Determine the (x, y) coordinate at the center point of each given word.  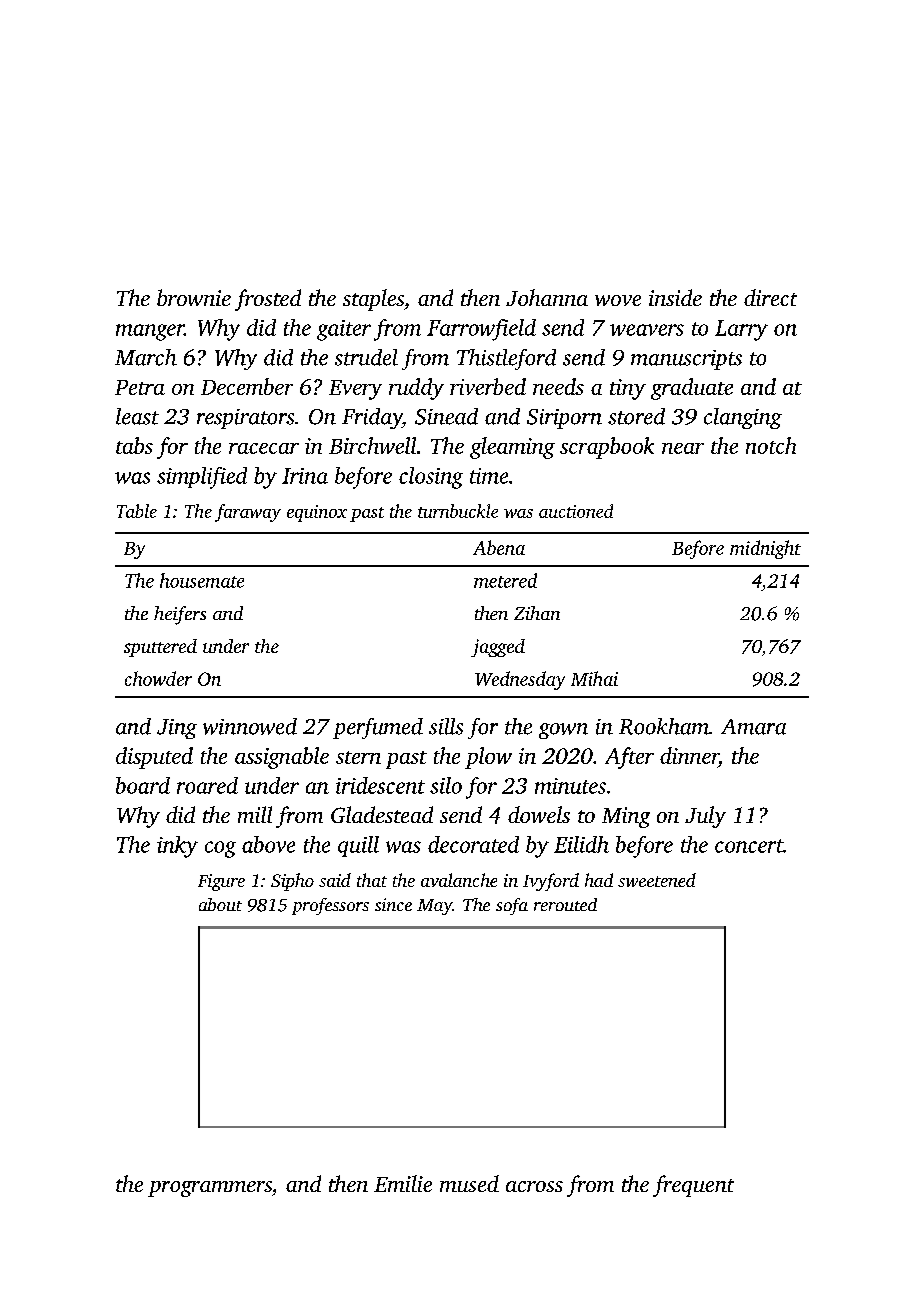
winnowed (250, 726)
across (534, 1186)
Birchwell (372, 445)
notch (771, 445)
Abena (499, 547)
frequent (693, 1186)
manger (150, 332)
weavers (647, 330)
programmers (210, 1189)
